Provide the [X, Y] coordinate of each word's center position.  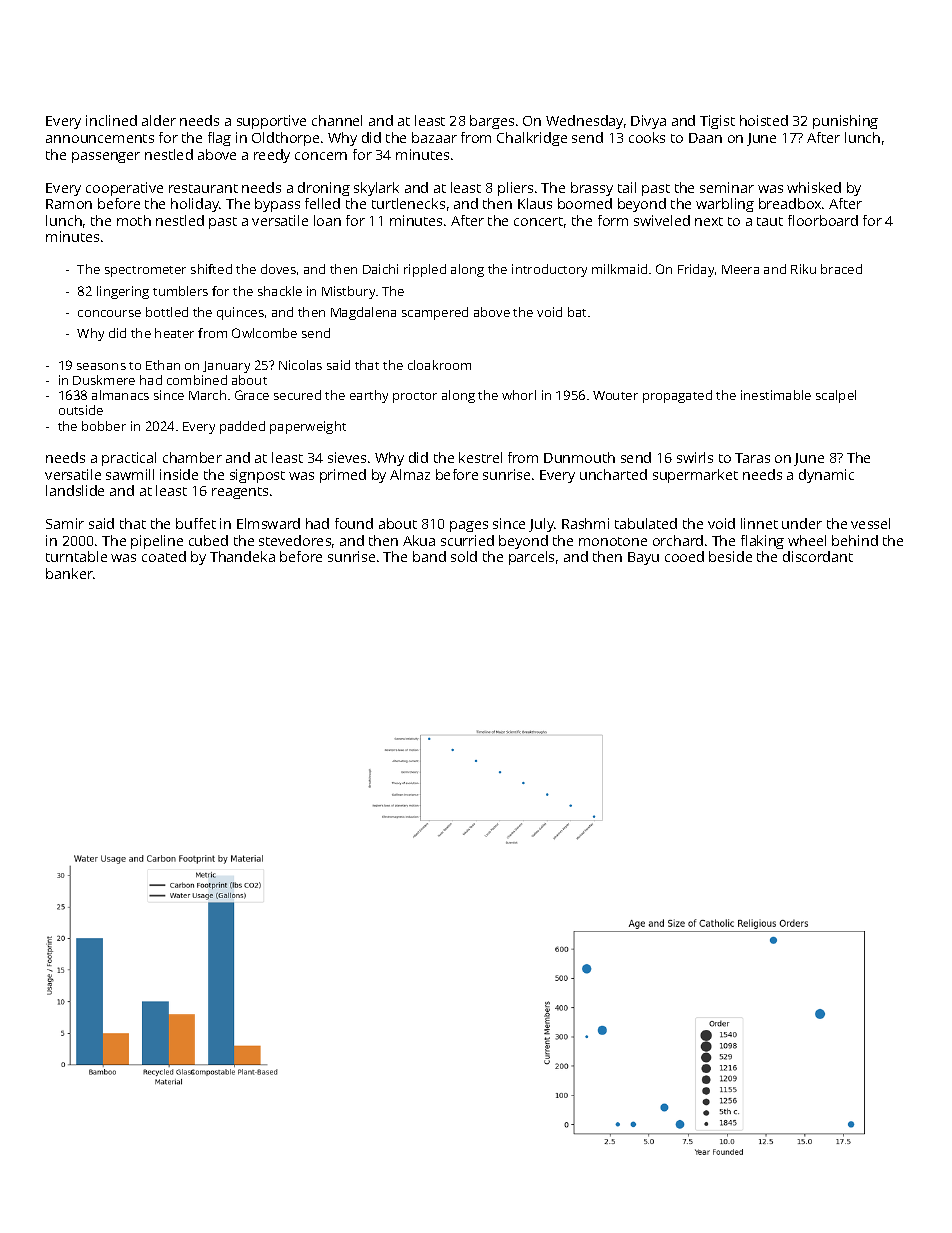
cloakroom [439, 365]
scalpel [836, 396]
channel [337, 120]
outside [81, 410]
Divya [648, 122]
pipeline [157, 542]
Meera [740, 269]
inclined [111, 120]
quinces [240, 313]
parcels [531, 558]
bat [577, 312]
